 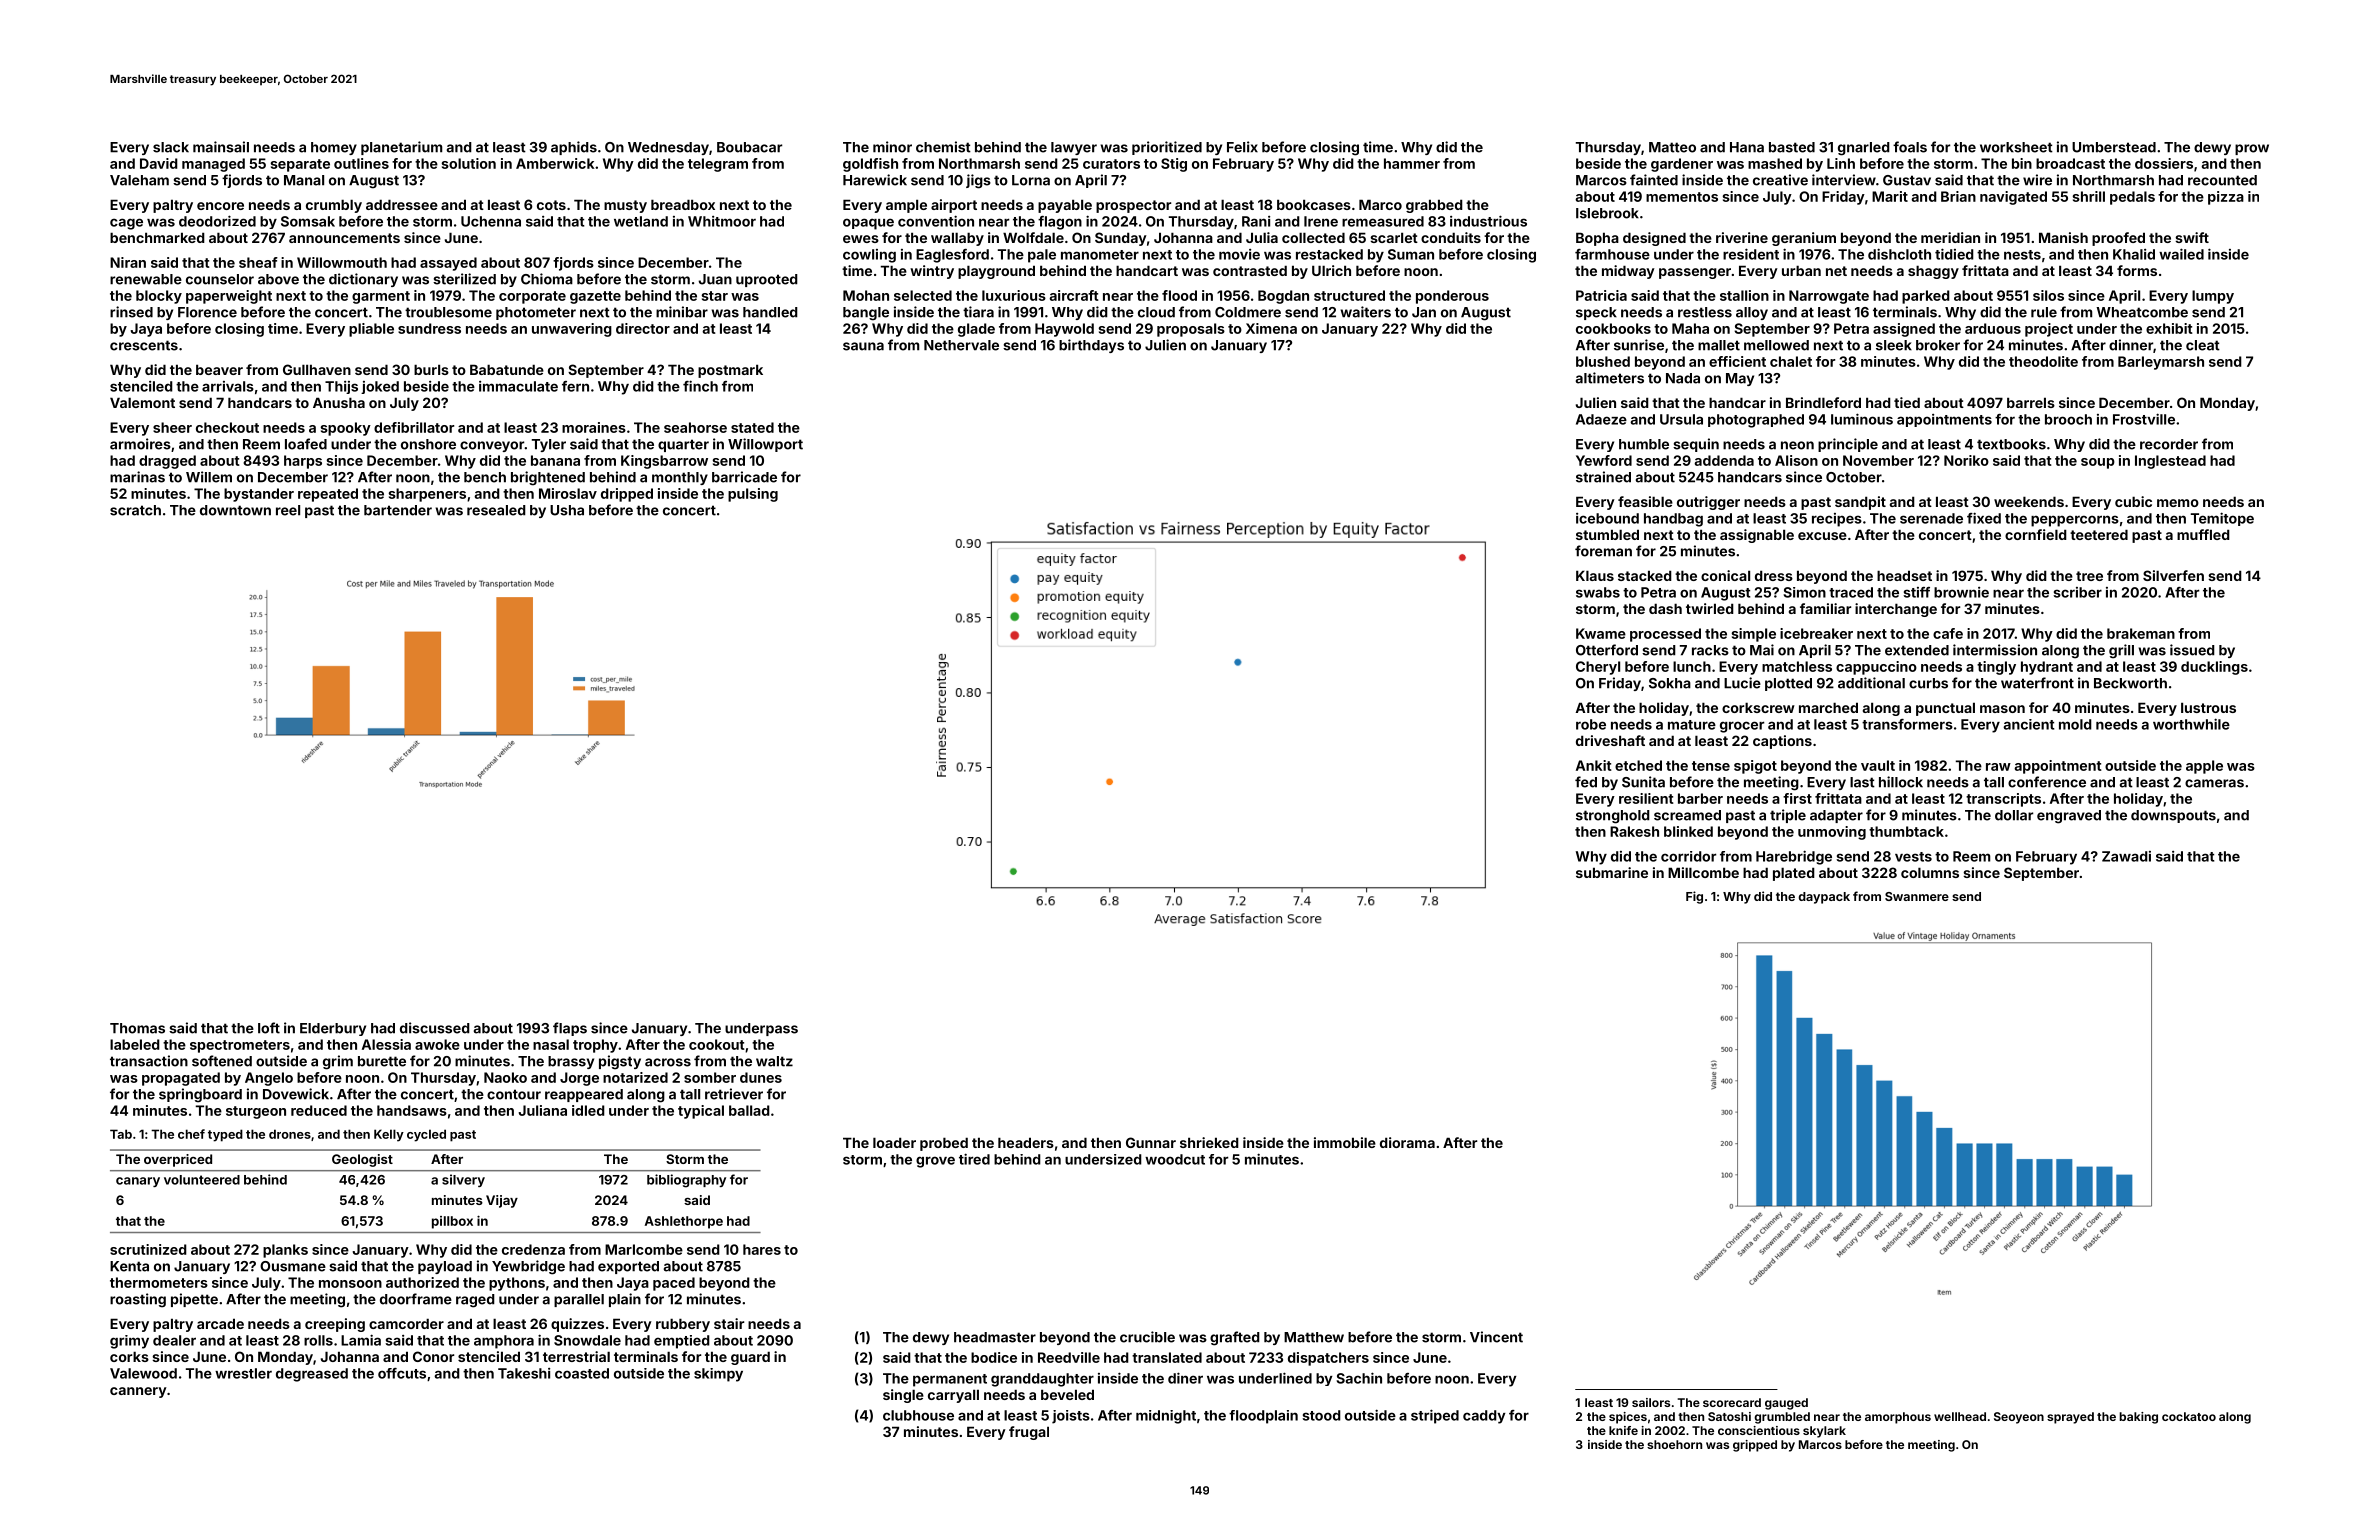 What do you see at coordinates (1594, 765) in the screenshot?
I see `Ankit` at bounding box center [1594, 765].
